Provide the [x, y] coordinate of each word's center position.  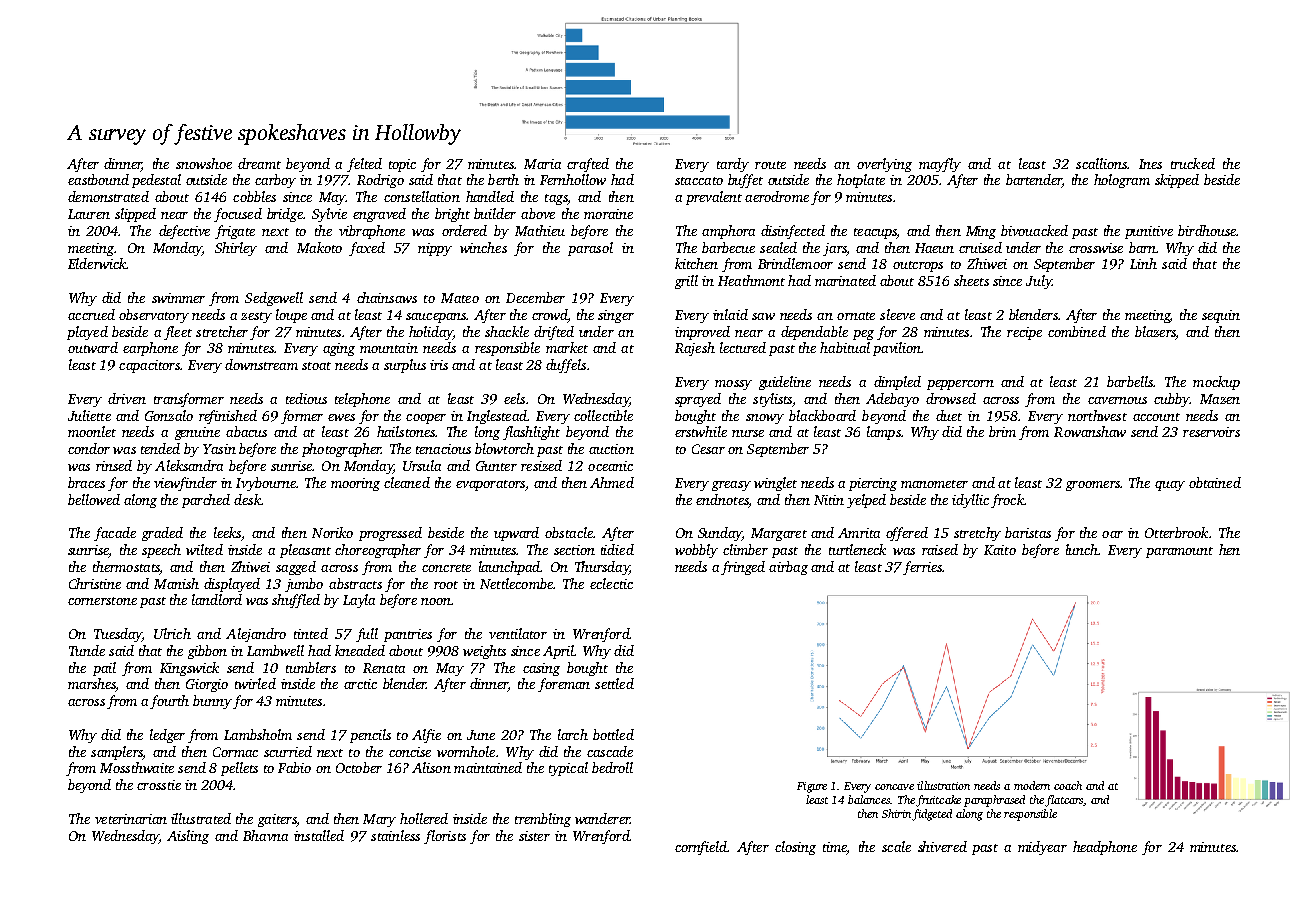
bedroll [612, 767]
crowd [549, 314]
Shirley [236, 249]
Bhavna [265, 835]
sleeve [897, 314]
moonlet [92, 431]
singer [616, 316]
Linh [1143, 263]
